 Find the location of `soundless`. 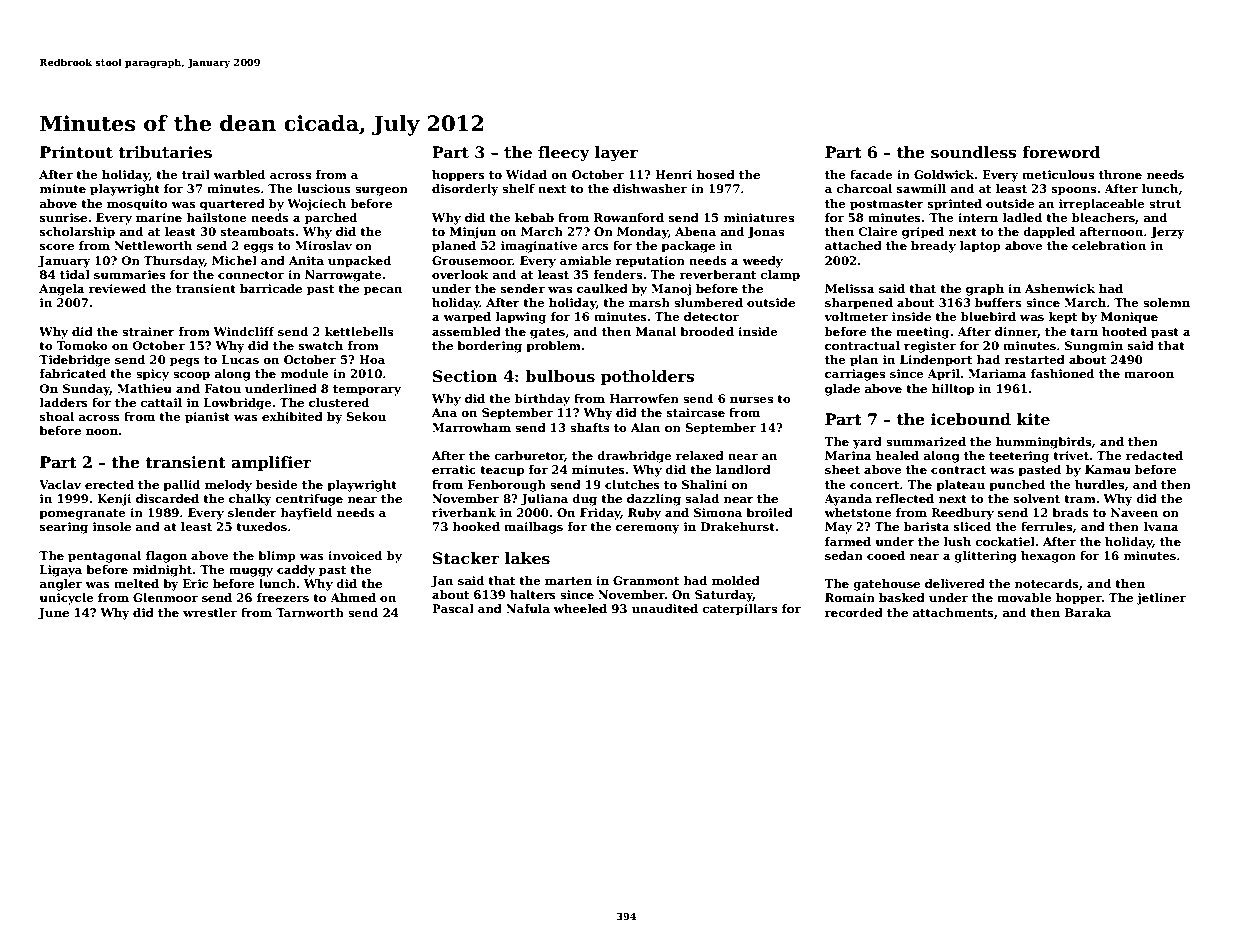

soundless is located at coordinates (973, 152).
